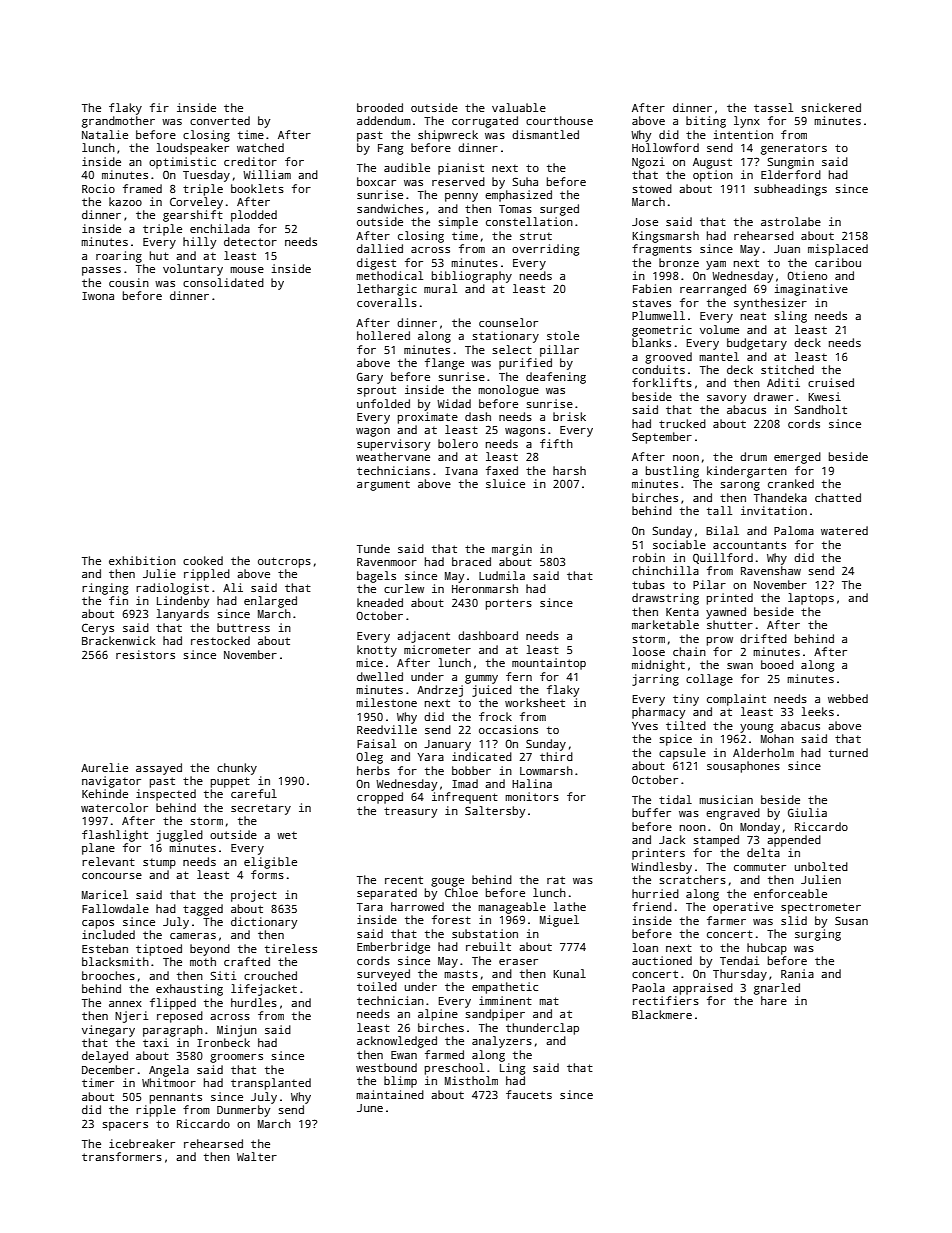 The height and width of the image is (1233, 952). I want to click on faucets, so click(529, 1094).
